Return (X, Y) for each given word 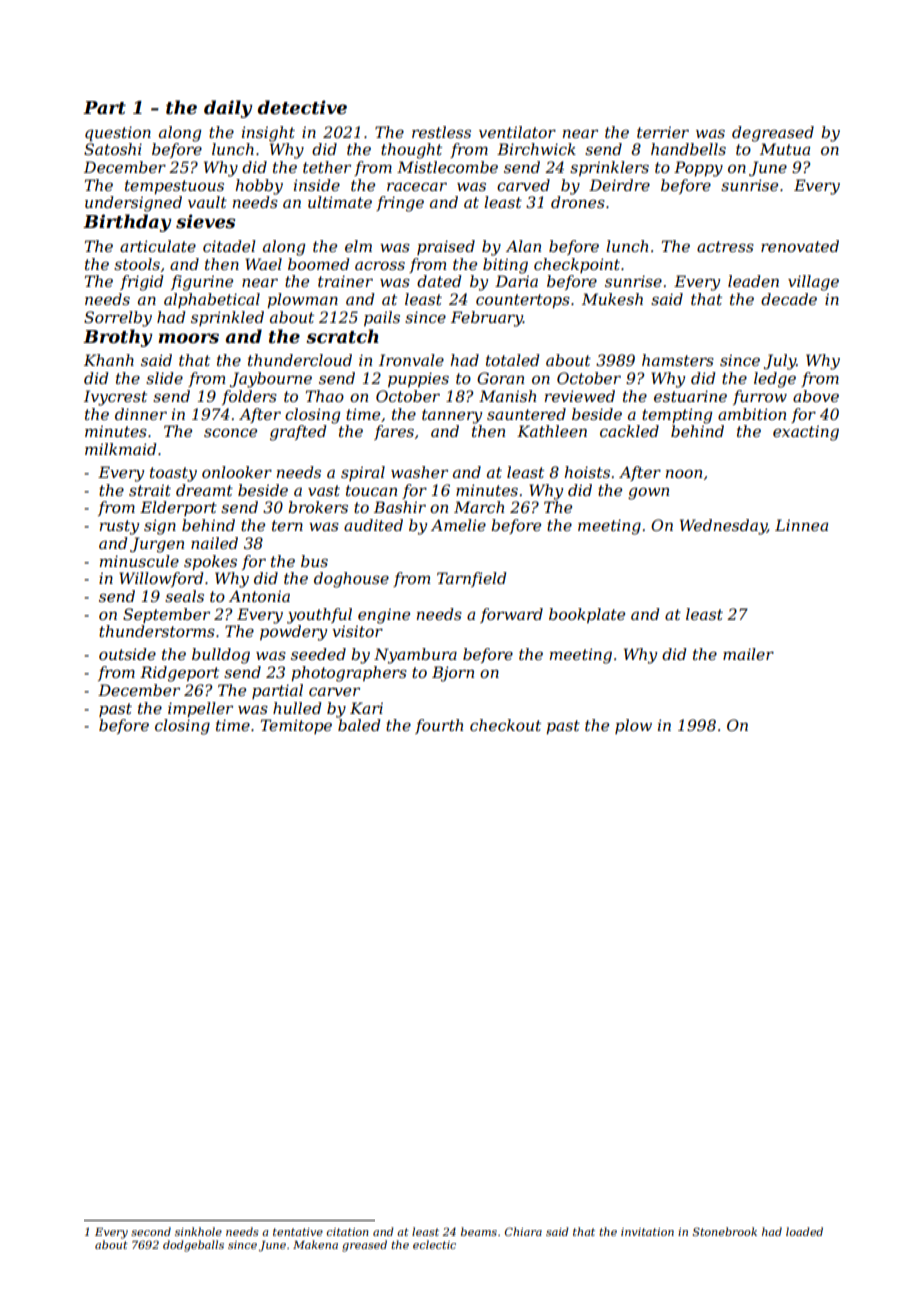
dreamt (204, 490)
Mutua (785, 149)
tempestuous (174, 187)
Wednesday (723, 527)
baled (359, 725)
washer (419, 472)
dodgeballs (193, 1246)
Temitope (296, 726)
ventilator (517, 132)
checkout (505, 725)
